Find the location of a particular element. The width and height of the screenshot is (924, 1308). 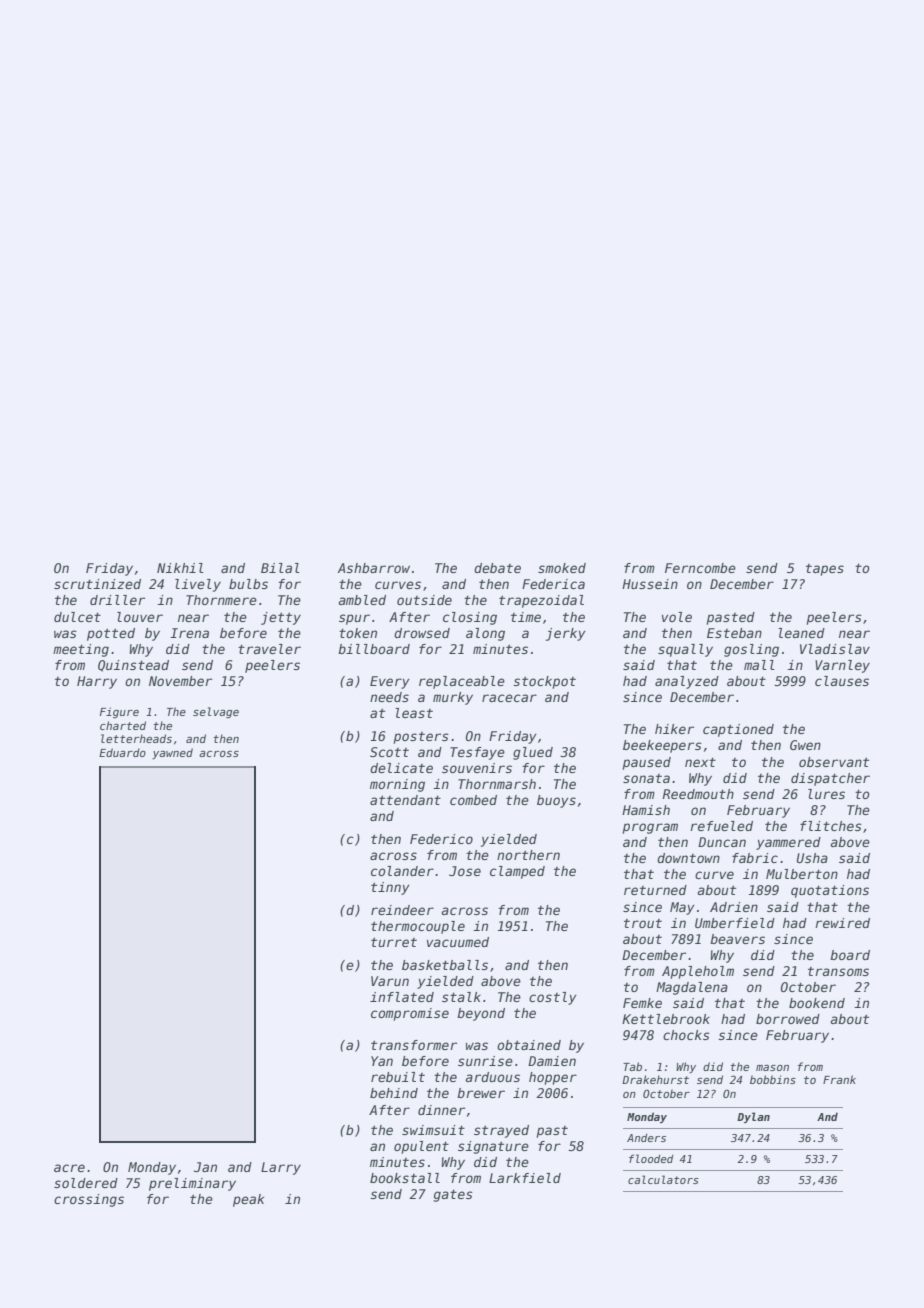

morning is located at coordinates (397, 785).
